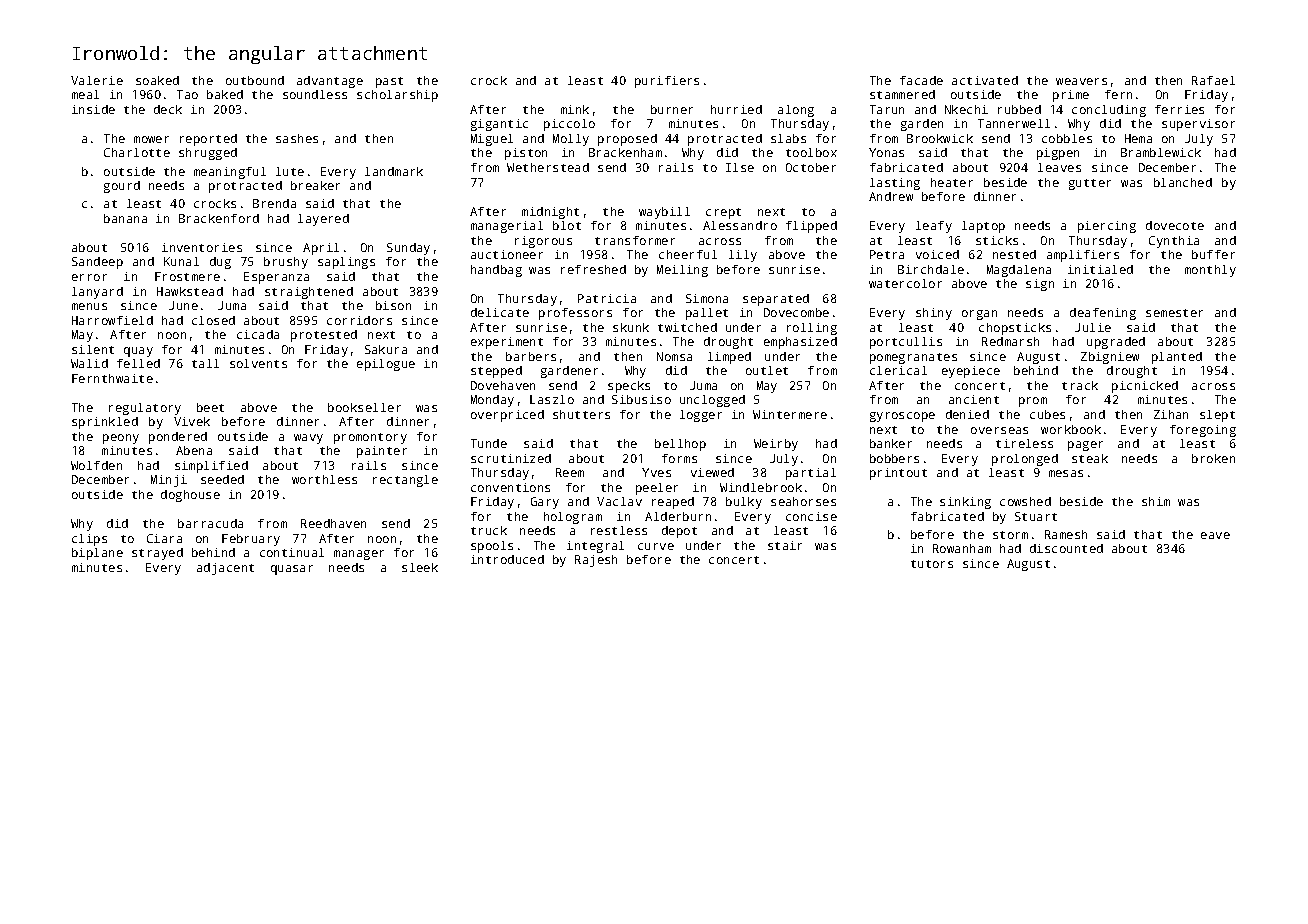 The image size is (1308, 924). What do you see at coordinates (324, 336) in the screenshot?
I see `protested` at bounding box center [324, 336].
